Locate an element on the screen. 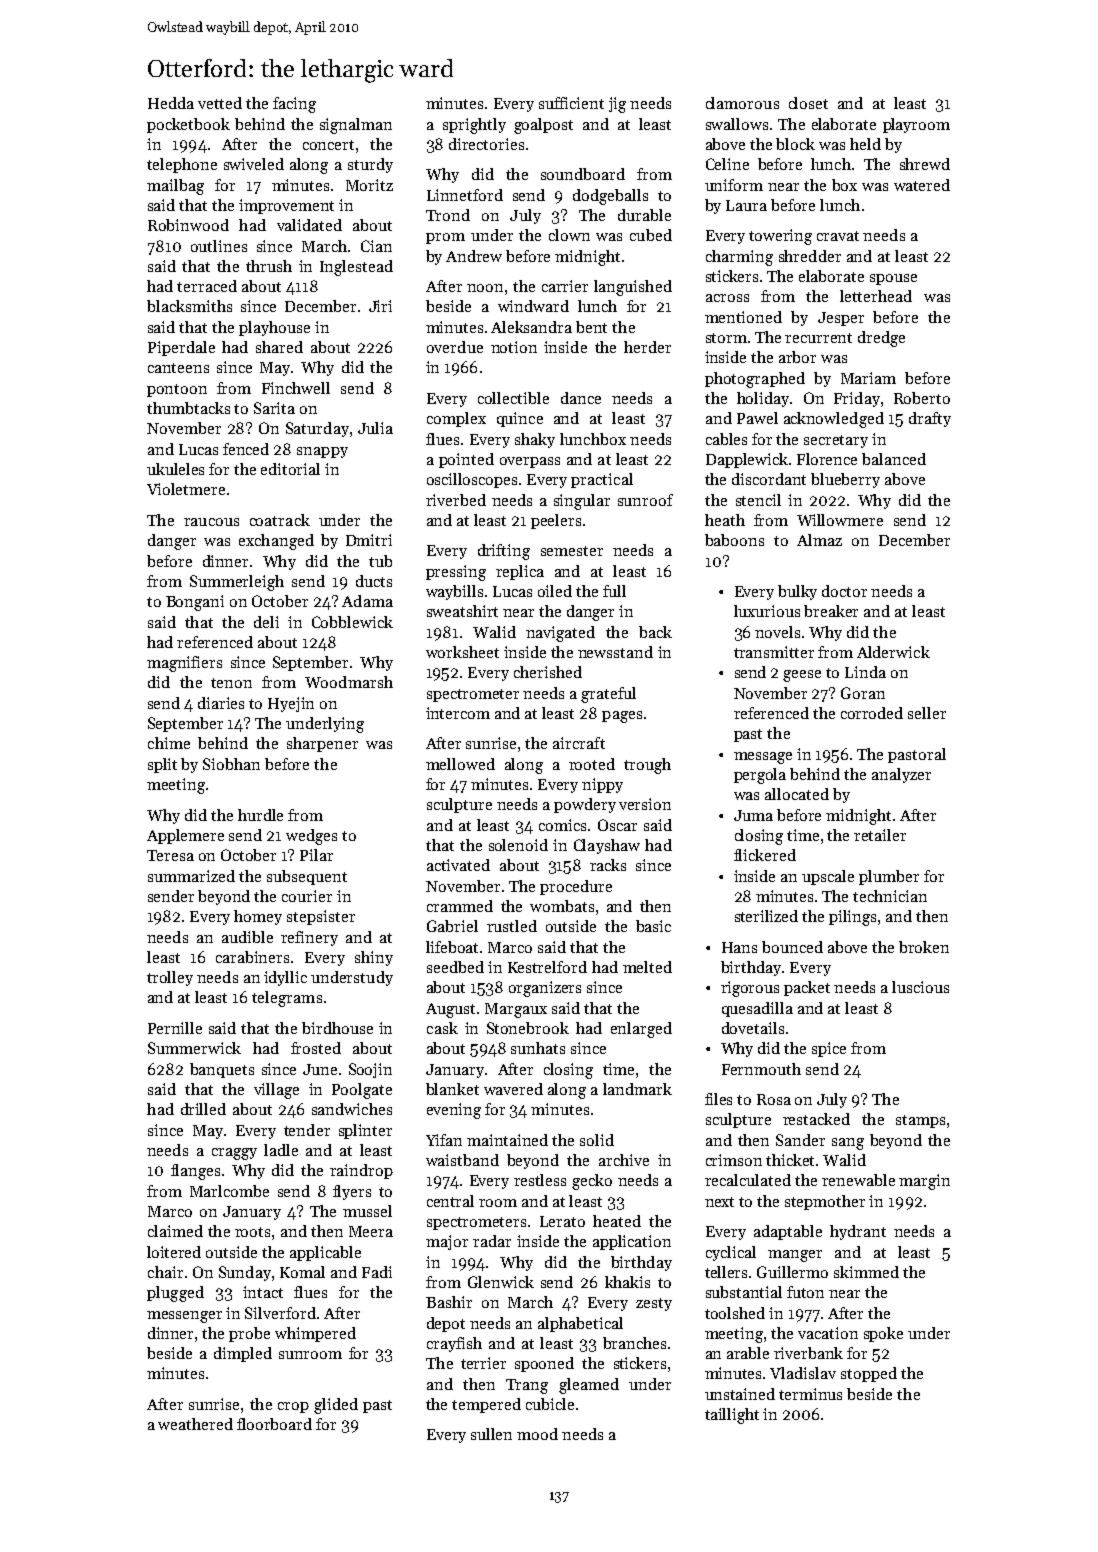  whimpered is located at coordinates (315, 1334).
